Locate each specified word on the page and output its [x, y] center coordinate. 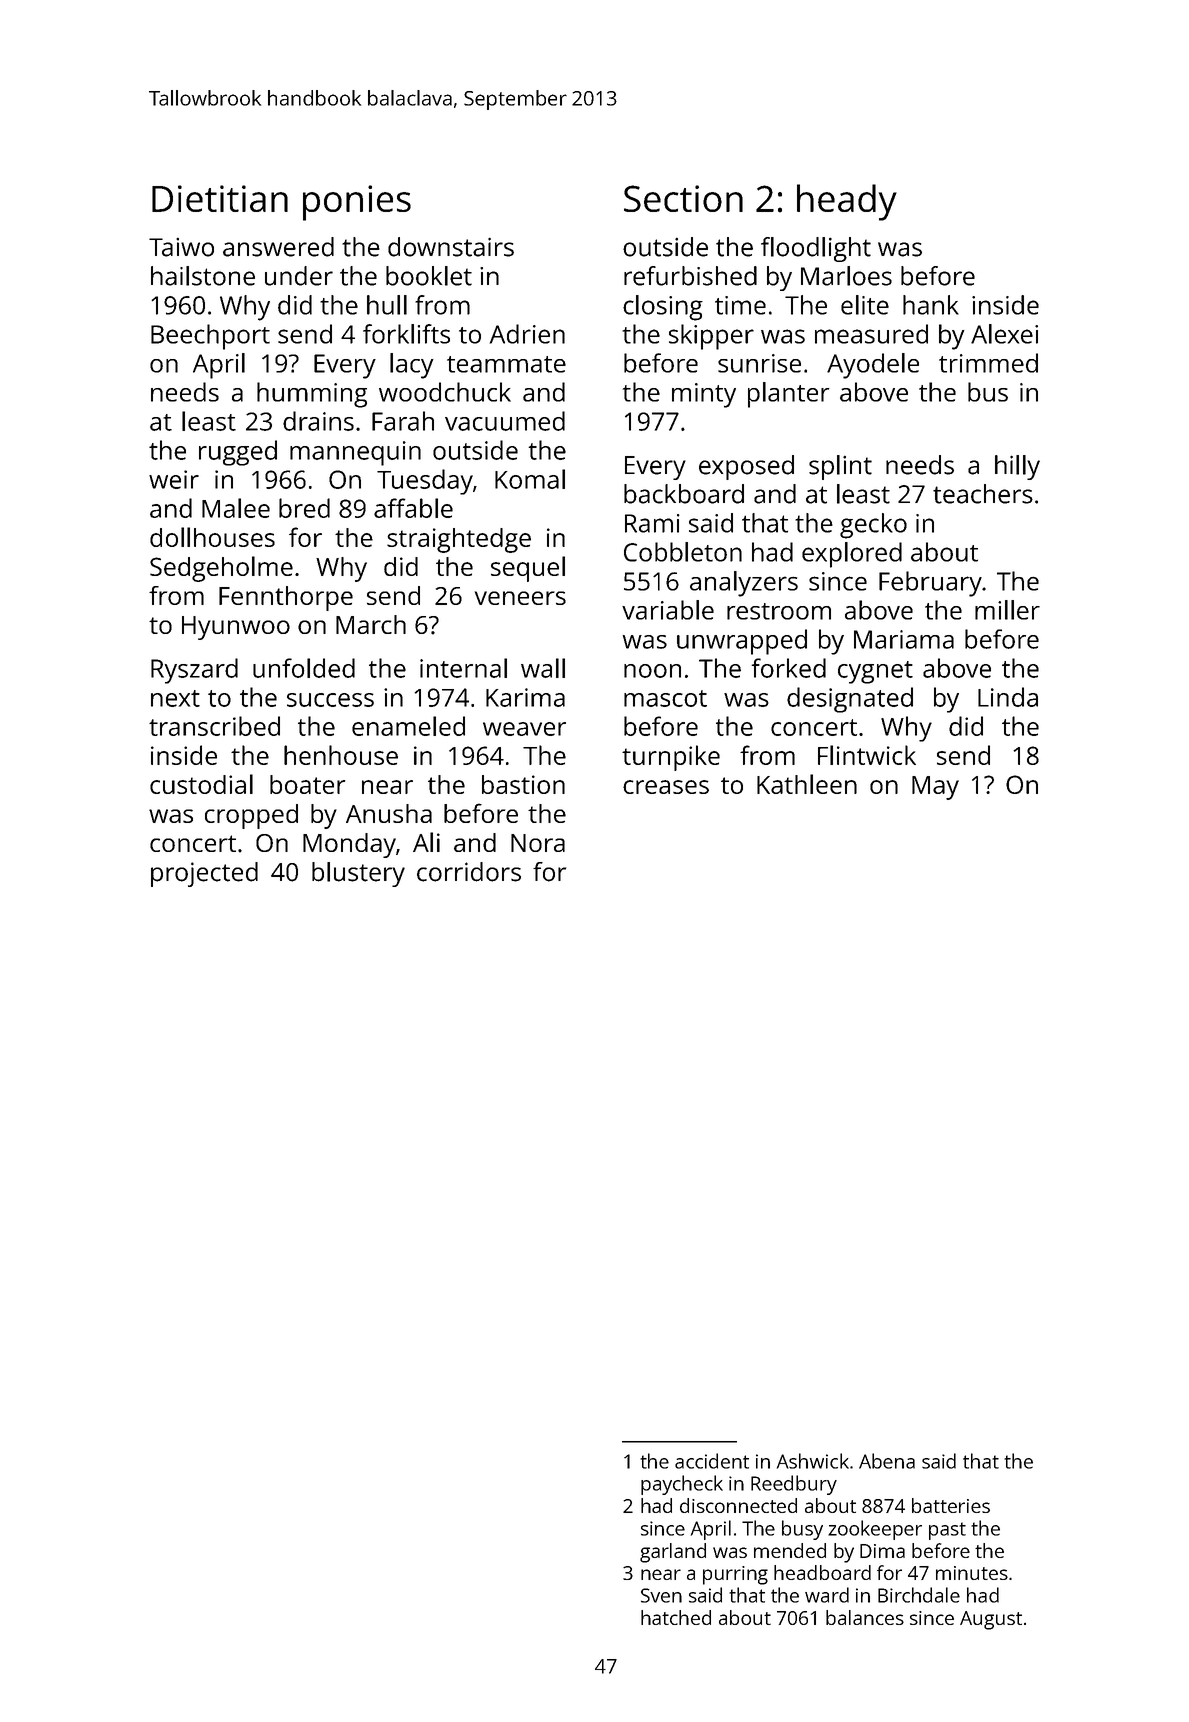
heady [847, 202]
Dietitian [220, 198]
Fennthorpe [286, 598]
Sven [661, 1595]
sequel [528, 569]
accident [712, 1461]
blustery [358, 874]
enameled [408, 726]
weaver [524, 729]
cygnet [875, 672]
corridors [469, 872]
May [935, 788]
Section [683, 198]
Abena [887, 1461]
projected [204, 874]
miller [1007, 610]
